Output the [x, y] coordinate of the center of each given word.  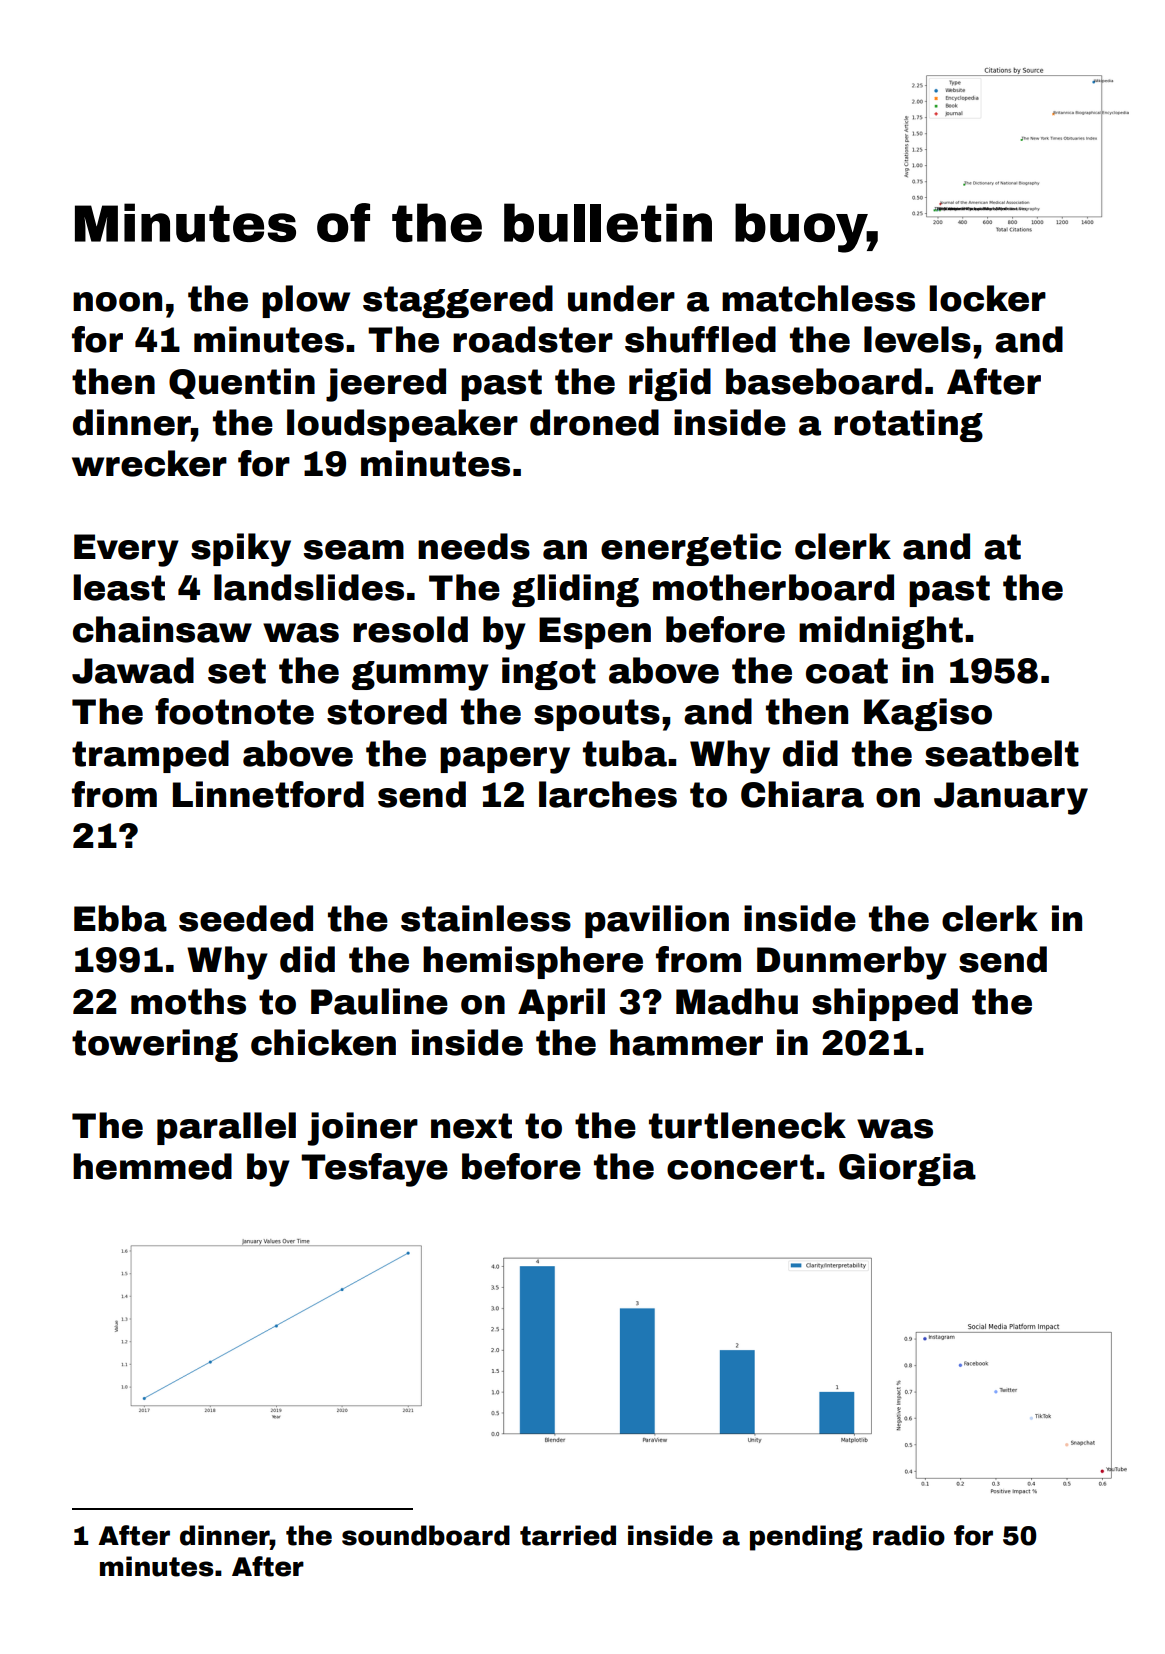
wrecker [149, 463]
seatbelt [1002, 753]
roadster [533, 339]
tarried [568, 1535]
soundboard [426, 1535]
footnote [234, 711]
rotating [908, 425]
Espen [595, 633]
